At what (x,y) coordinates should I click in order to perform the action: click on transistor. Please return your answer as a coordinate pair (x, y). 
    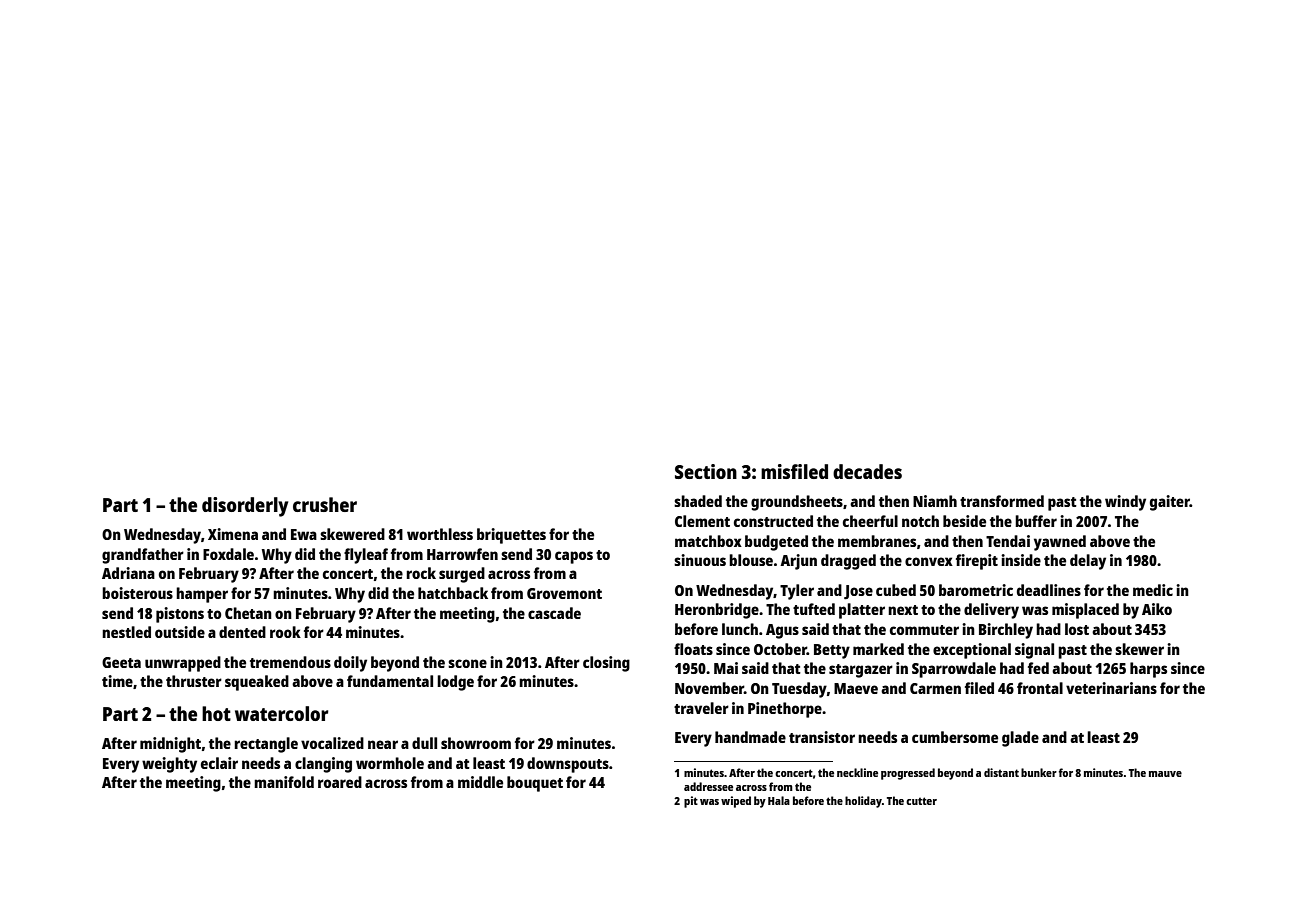
    Looking at the image, I should click on (822, 737).
